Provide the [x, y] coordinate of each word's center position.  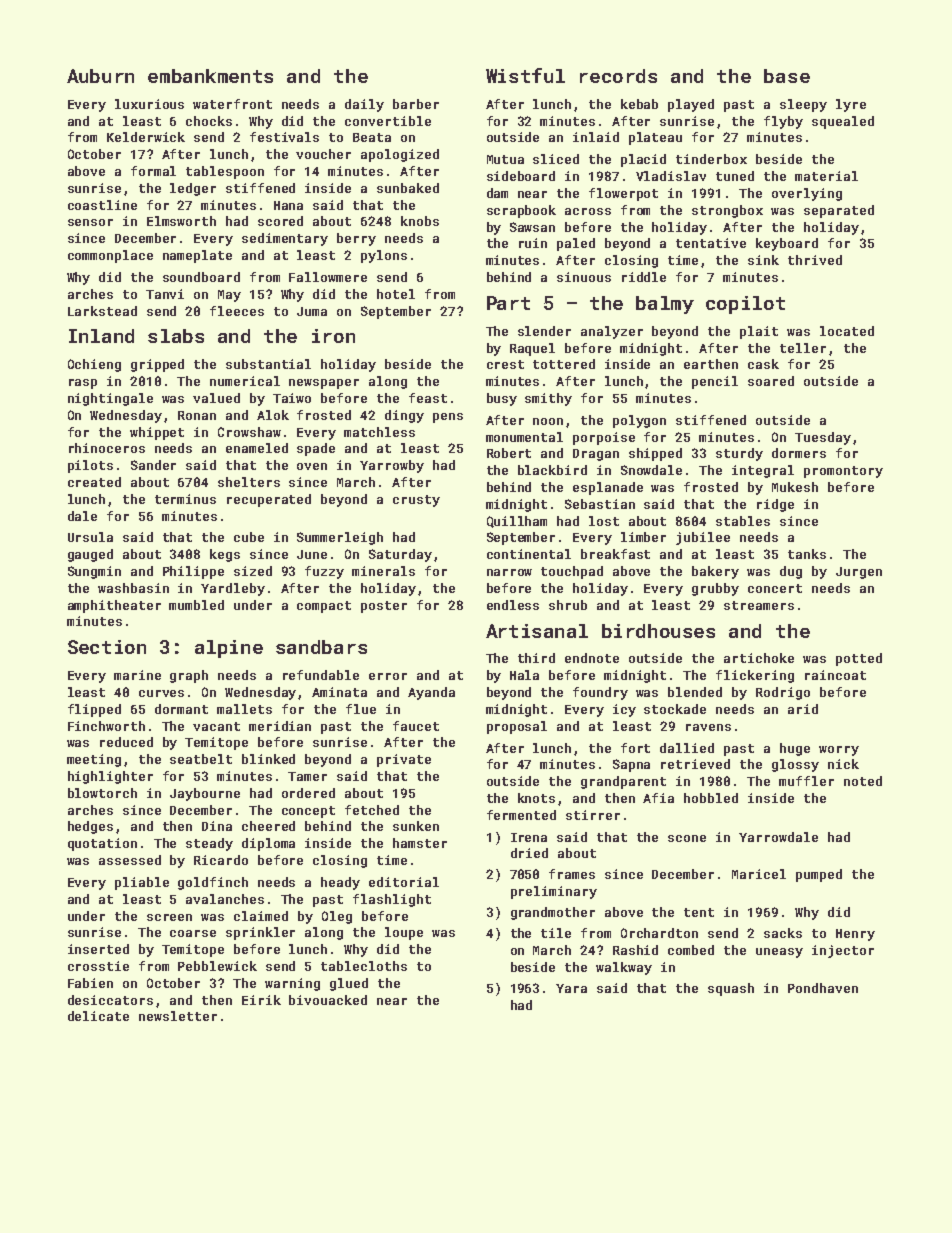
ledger [193, 189]
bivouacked [328, 1000]
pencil [715, 382]
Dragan [596, 455]
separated [839, 211]
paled [576, 244]
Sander [153, 465]
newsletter [178, 1016]
